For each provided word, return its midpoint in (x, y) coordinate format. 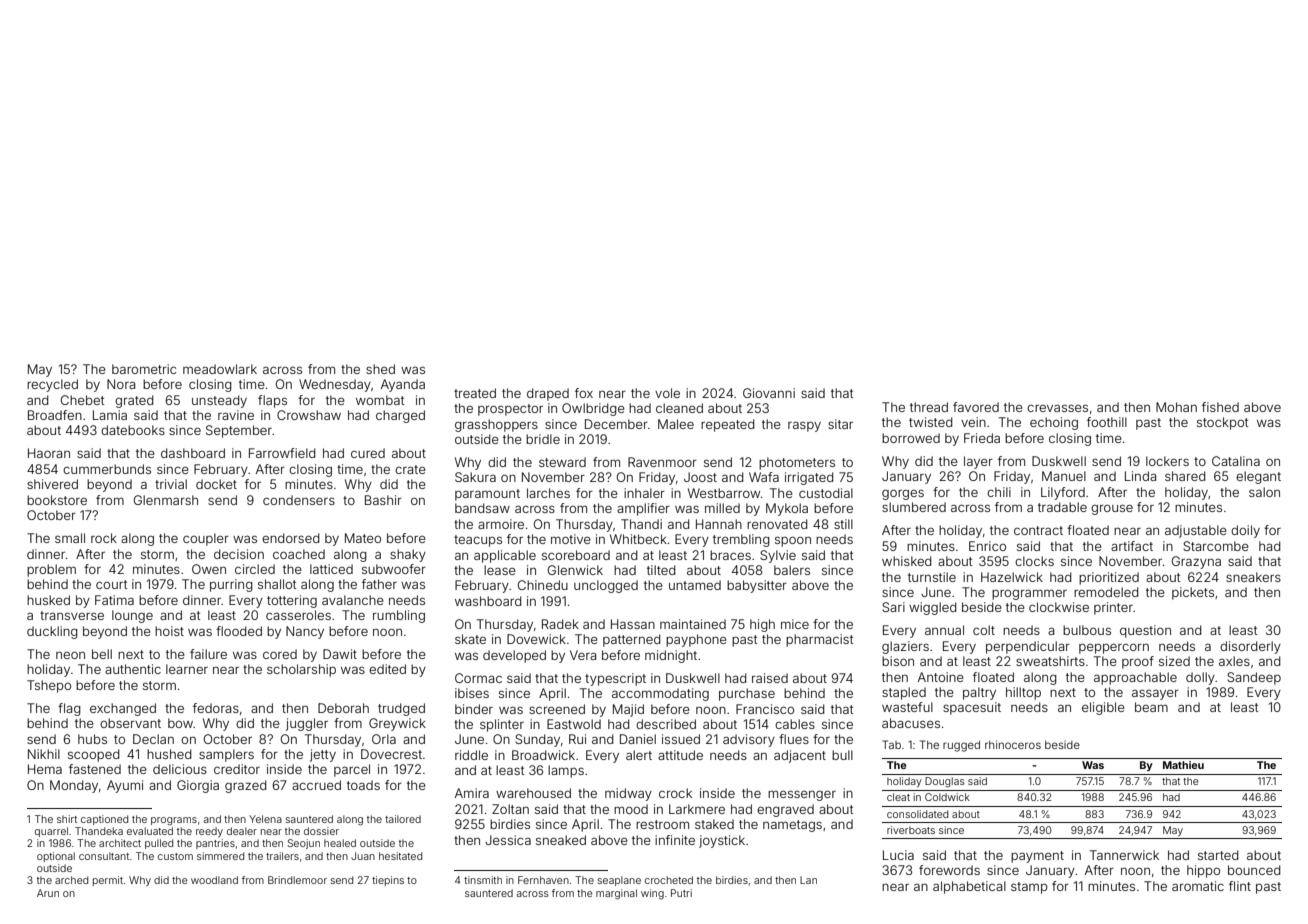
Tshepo (49, 686)
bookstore (57, 500)
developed (514, 656)
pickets (1193, 593)
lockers (1167, 461)
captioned (104, 820)
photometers (797, 463)
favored (976, 407)
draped (548, 394)
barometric (144, 369)
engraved (785, 810)
